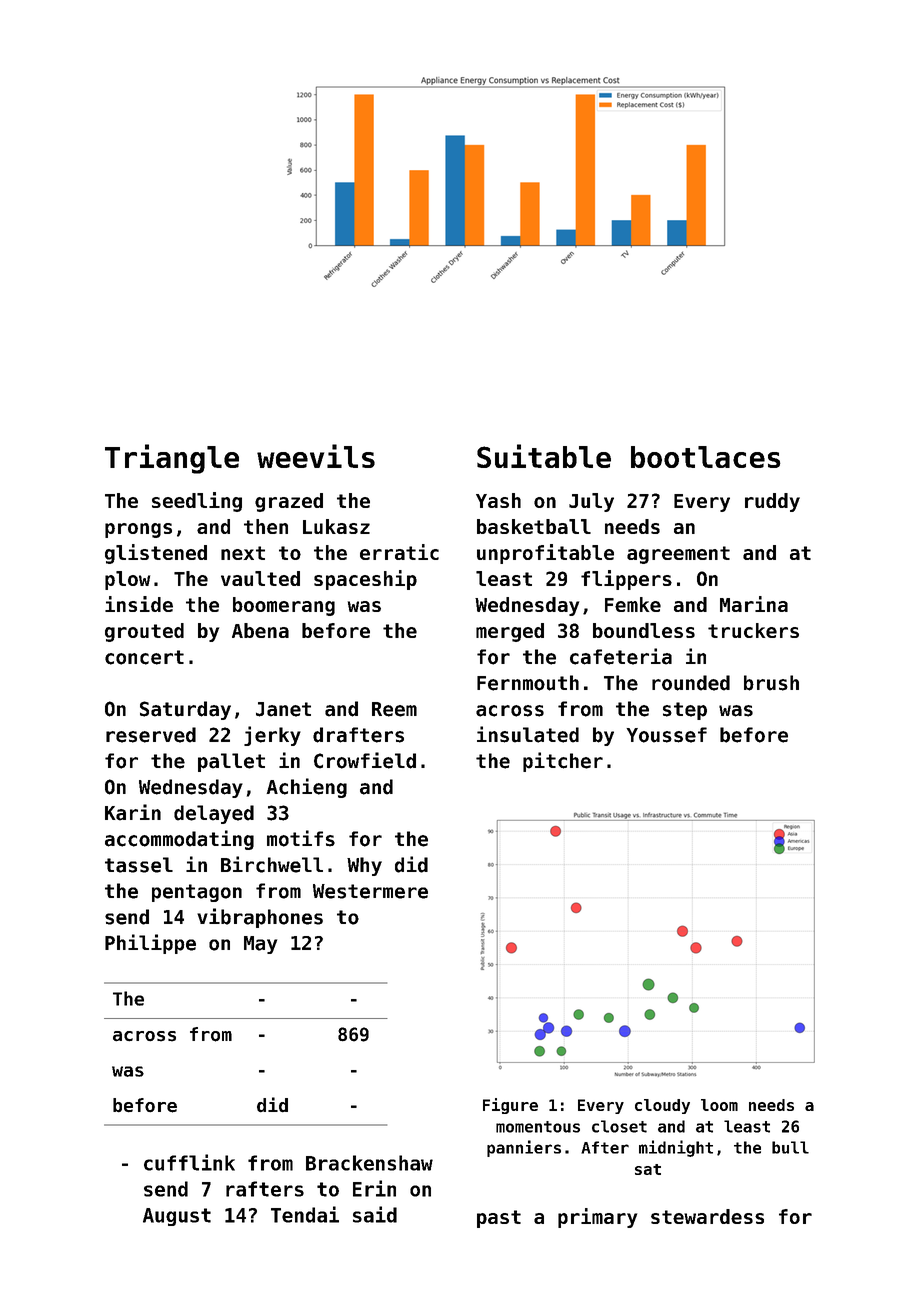 This page has height=1311, width=924. I want to click on Triangle, so click(172, 459).
